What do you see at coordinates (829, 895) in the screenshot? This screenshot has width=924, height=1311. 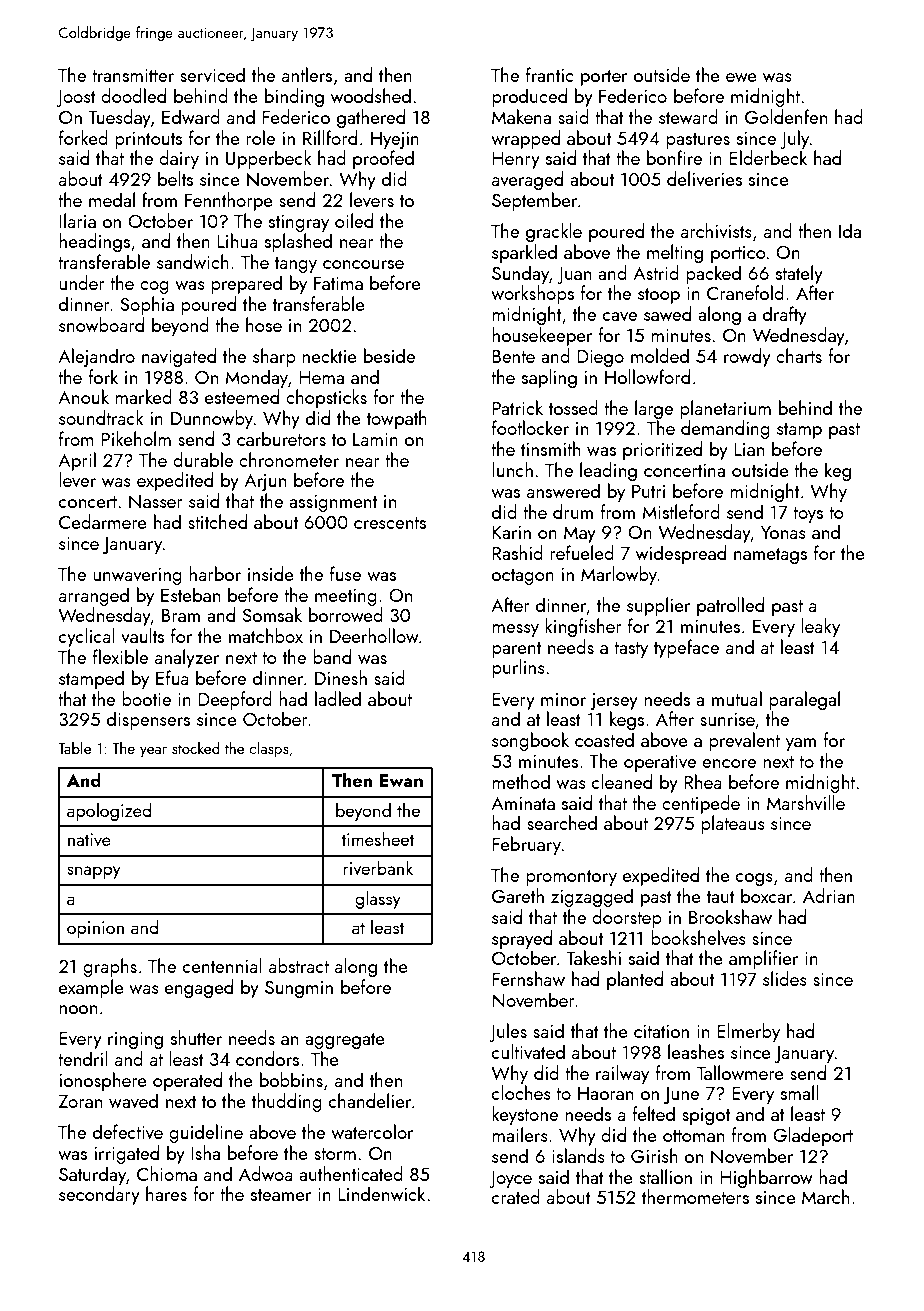 I see `Adrian` at bounding box center [829, 895].
